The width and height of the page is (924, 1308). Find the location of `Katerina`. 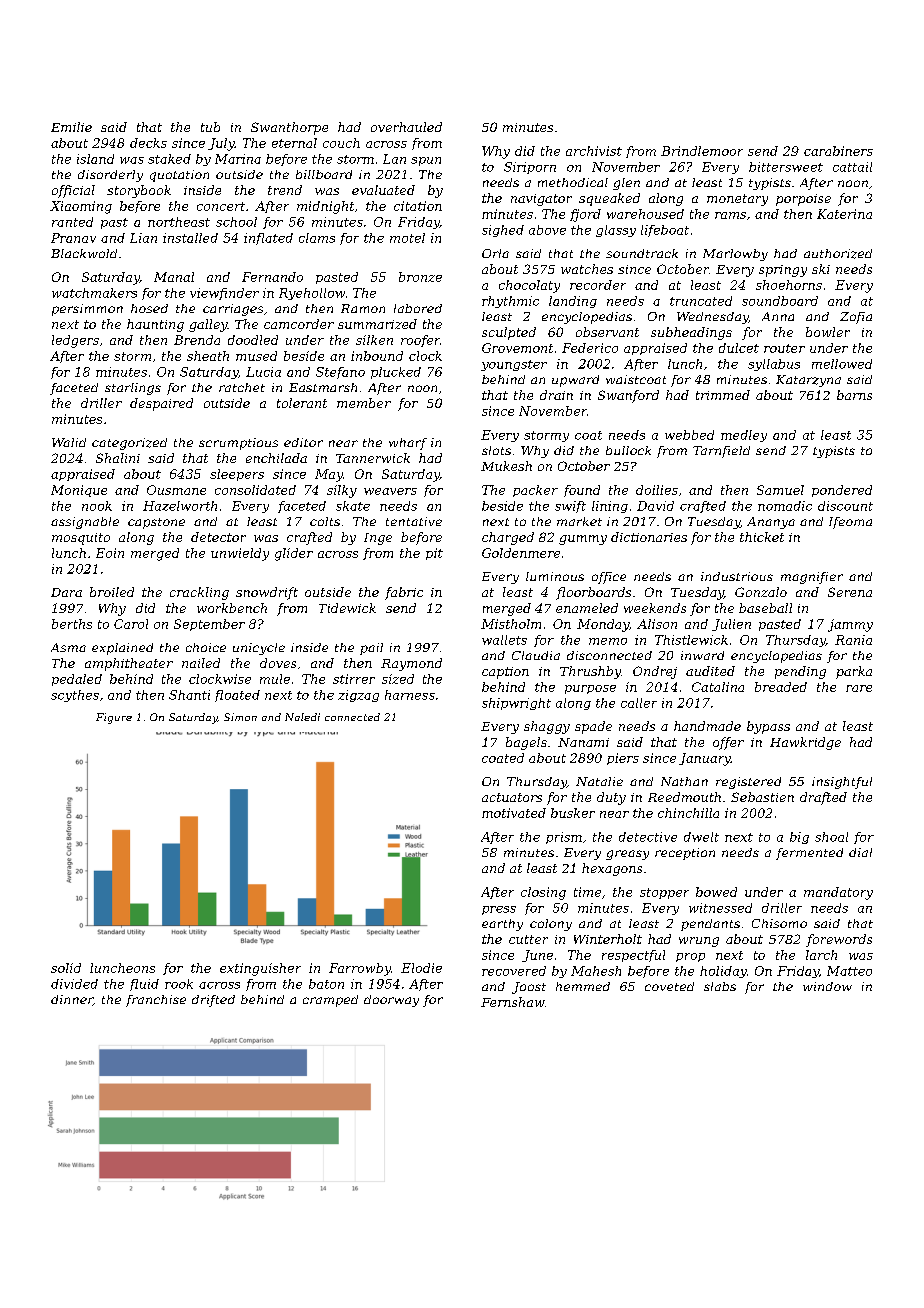

Katerina is located at coordinates (844, 214).
